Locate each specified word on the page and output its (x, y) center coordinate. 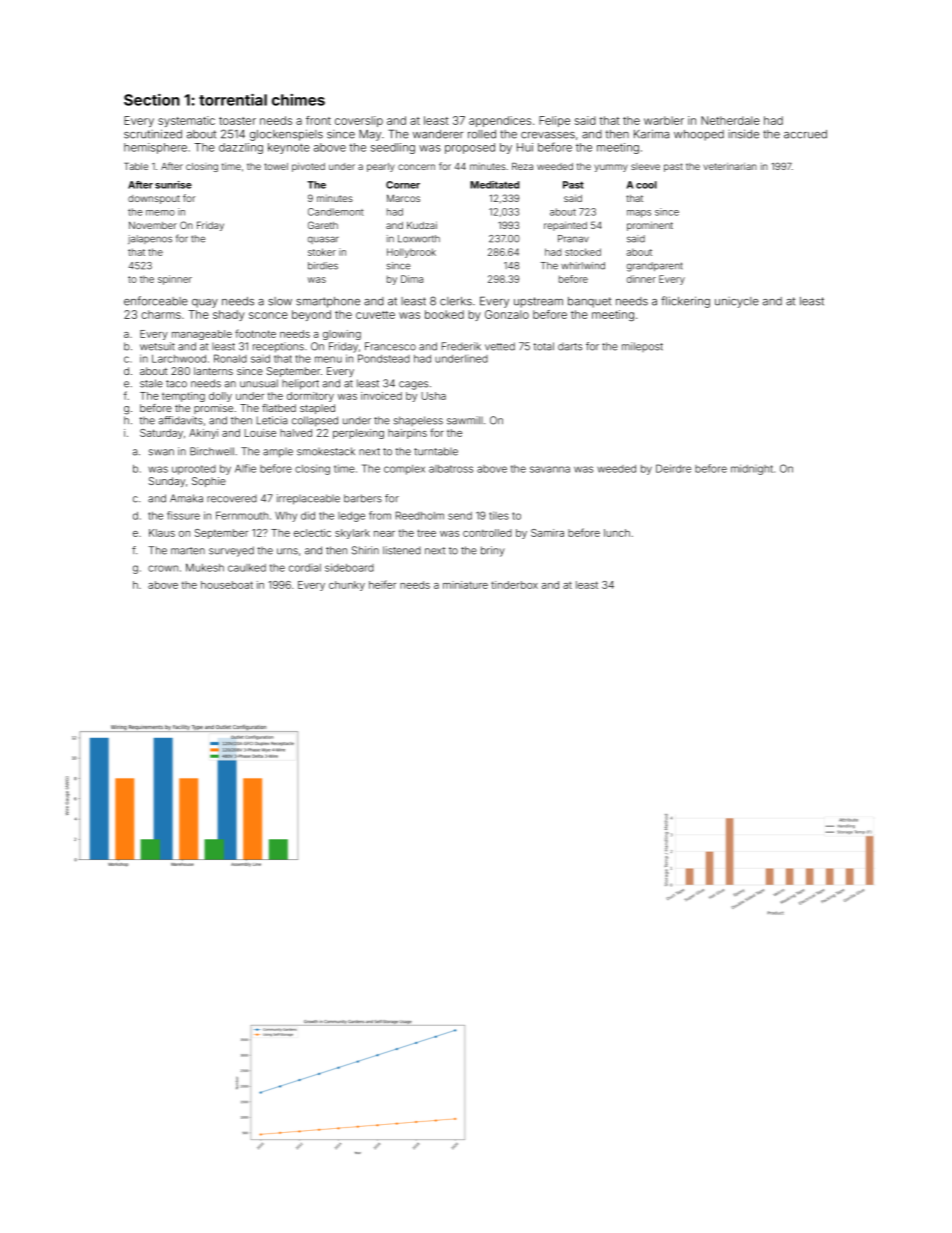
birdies (323, 266)
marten (188, 551)
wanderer (438, 134)
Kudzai (422, 225)
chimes (298, 100)
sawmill (465, 420)
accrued (805, 134)
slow (280, 301)
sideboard (349, 567)
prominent (650, 226)
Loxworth (419, 239)
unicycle (737, 302)
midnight (752, 469)
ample (278, 453)
